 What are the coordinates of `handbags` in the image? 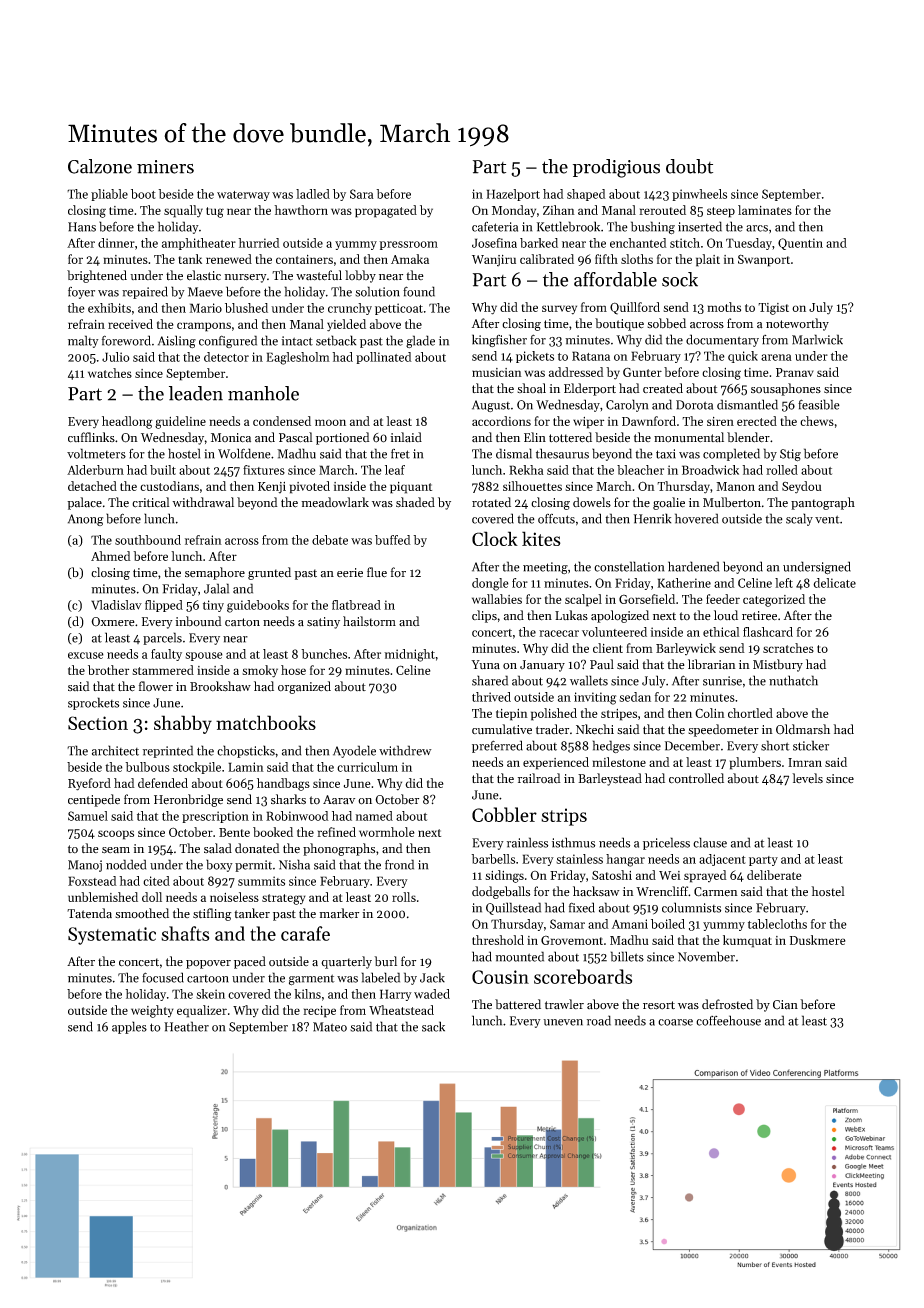 It's located at (283, 784).
